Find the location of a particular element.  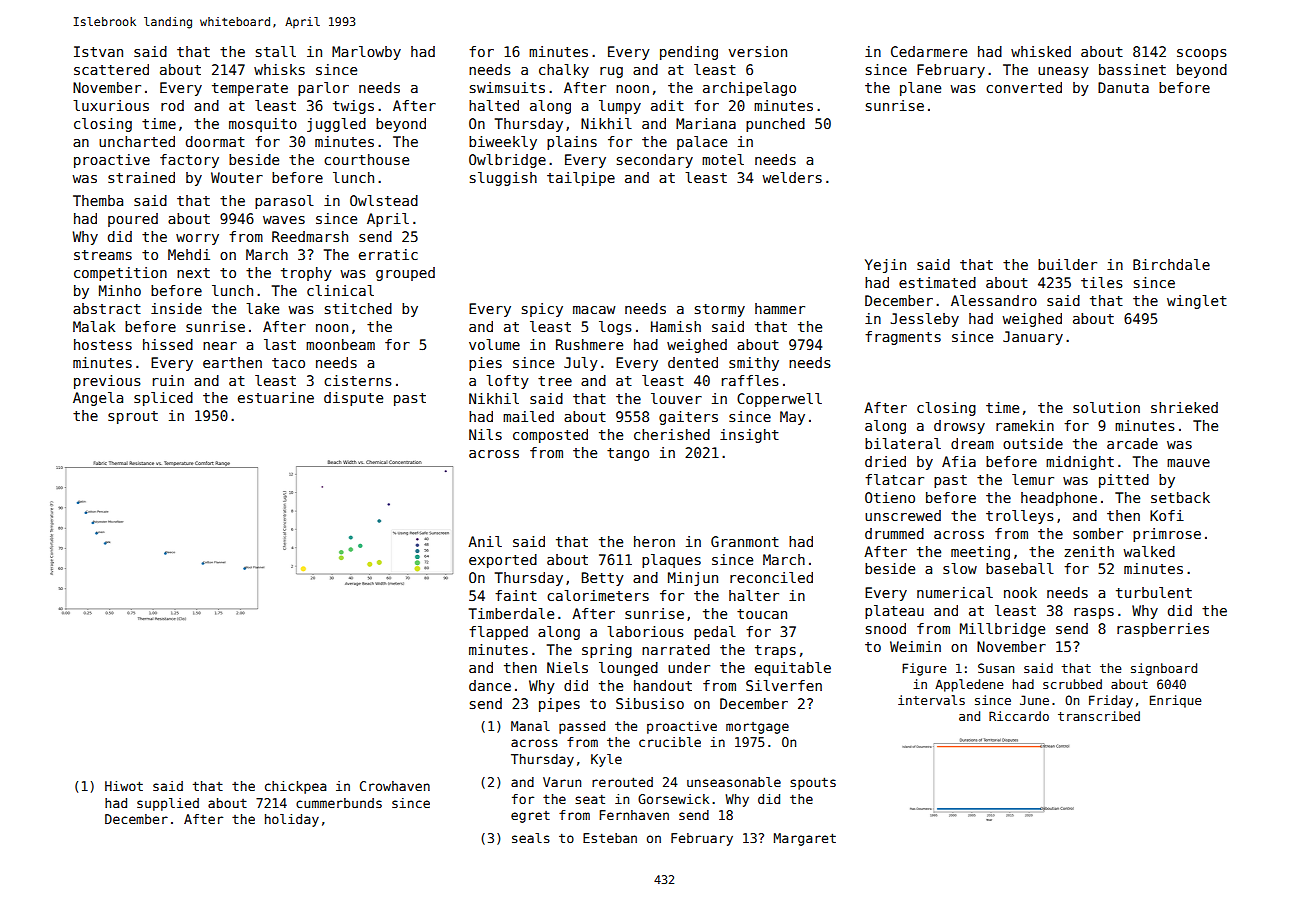

near is located at coordinates (220, 346).
